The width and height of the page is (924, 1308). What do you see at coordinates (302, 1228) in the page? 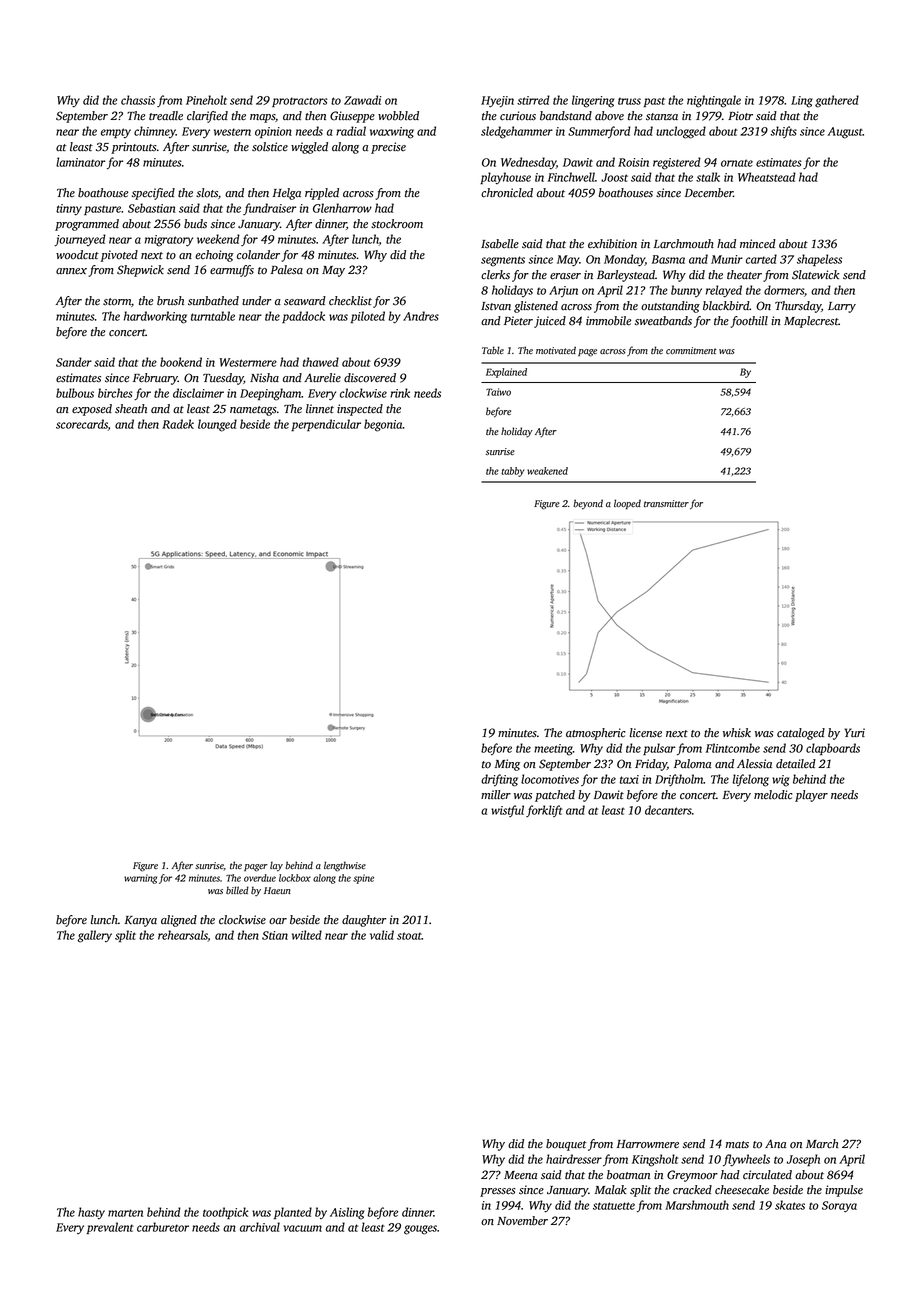
I see `vacuum` at bounding box center [302, 1228].
